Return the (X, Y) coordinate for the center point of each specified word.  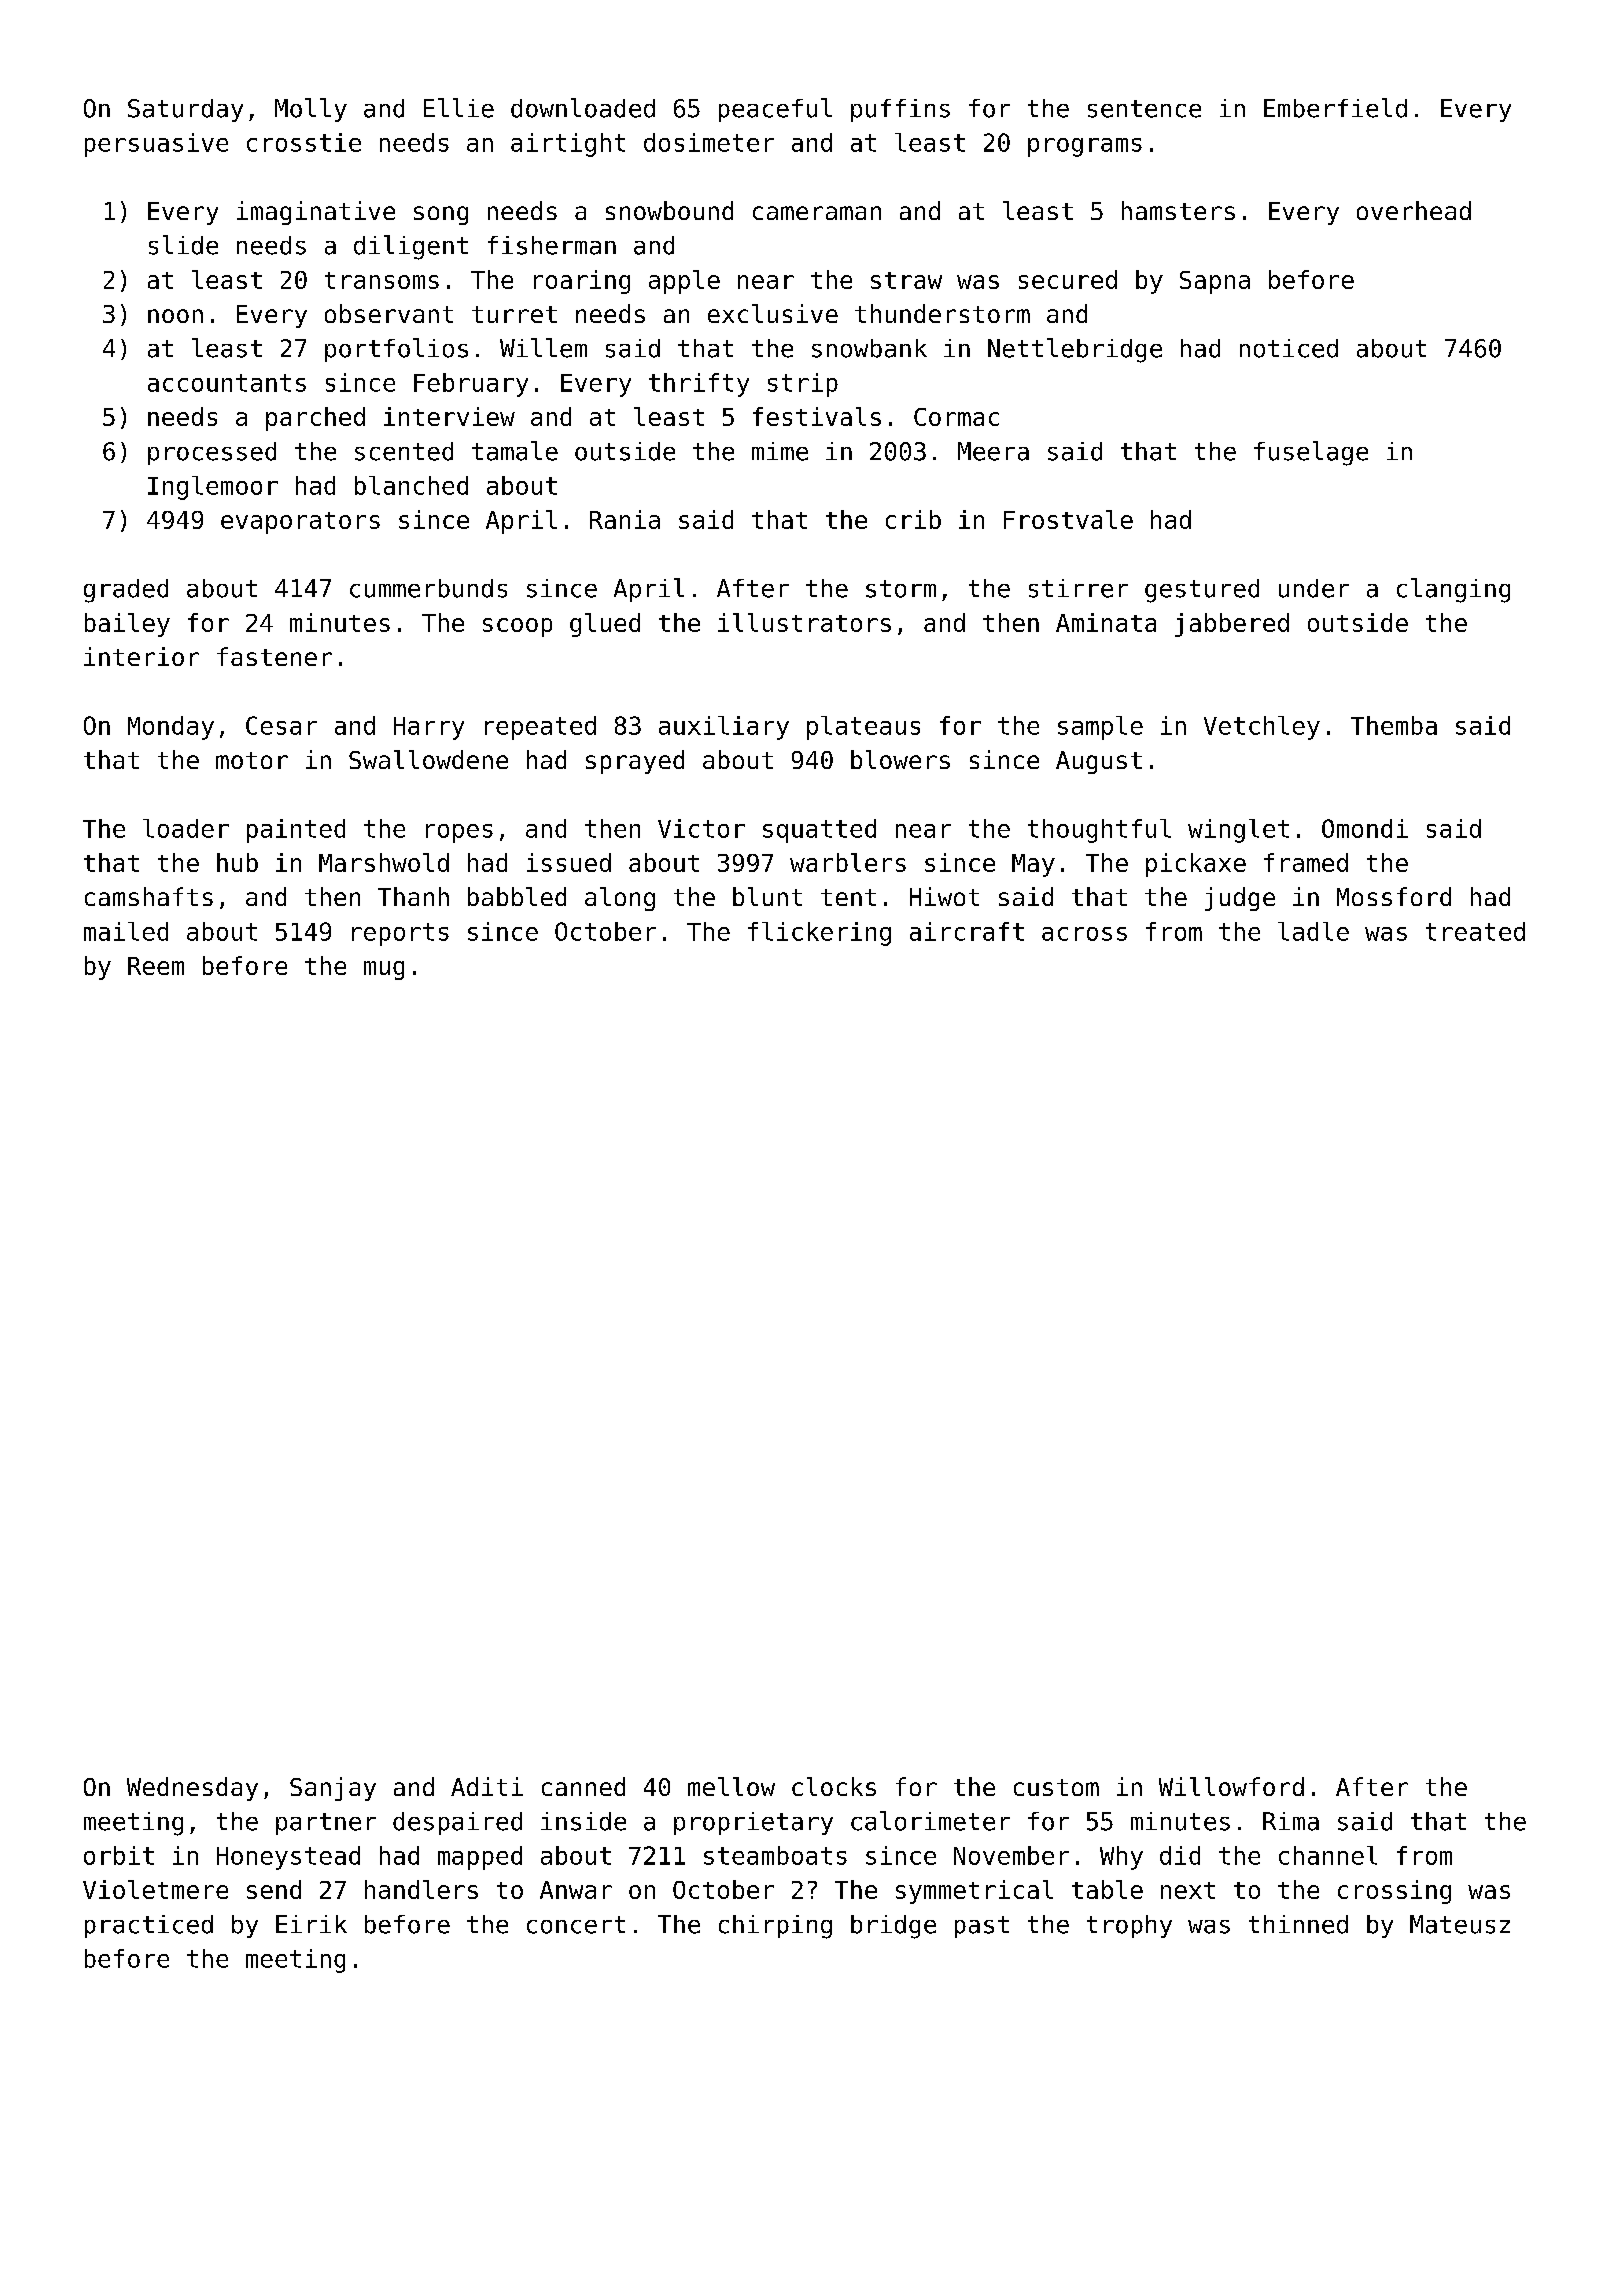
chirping (775, 1927)
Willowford (1231, 1786)
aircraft (967, 931)
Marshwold (384, 862)
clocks (834, 1786)
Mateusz (1460, 1924)
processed (212, 453)
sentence (1144, 109)
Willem (543, 348)
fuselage (1311, 453)
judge (1240, 899)
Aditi (487, 1786)
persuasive (156, 145)
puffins (900, 110)
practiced (149, 1926)
